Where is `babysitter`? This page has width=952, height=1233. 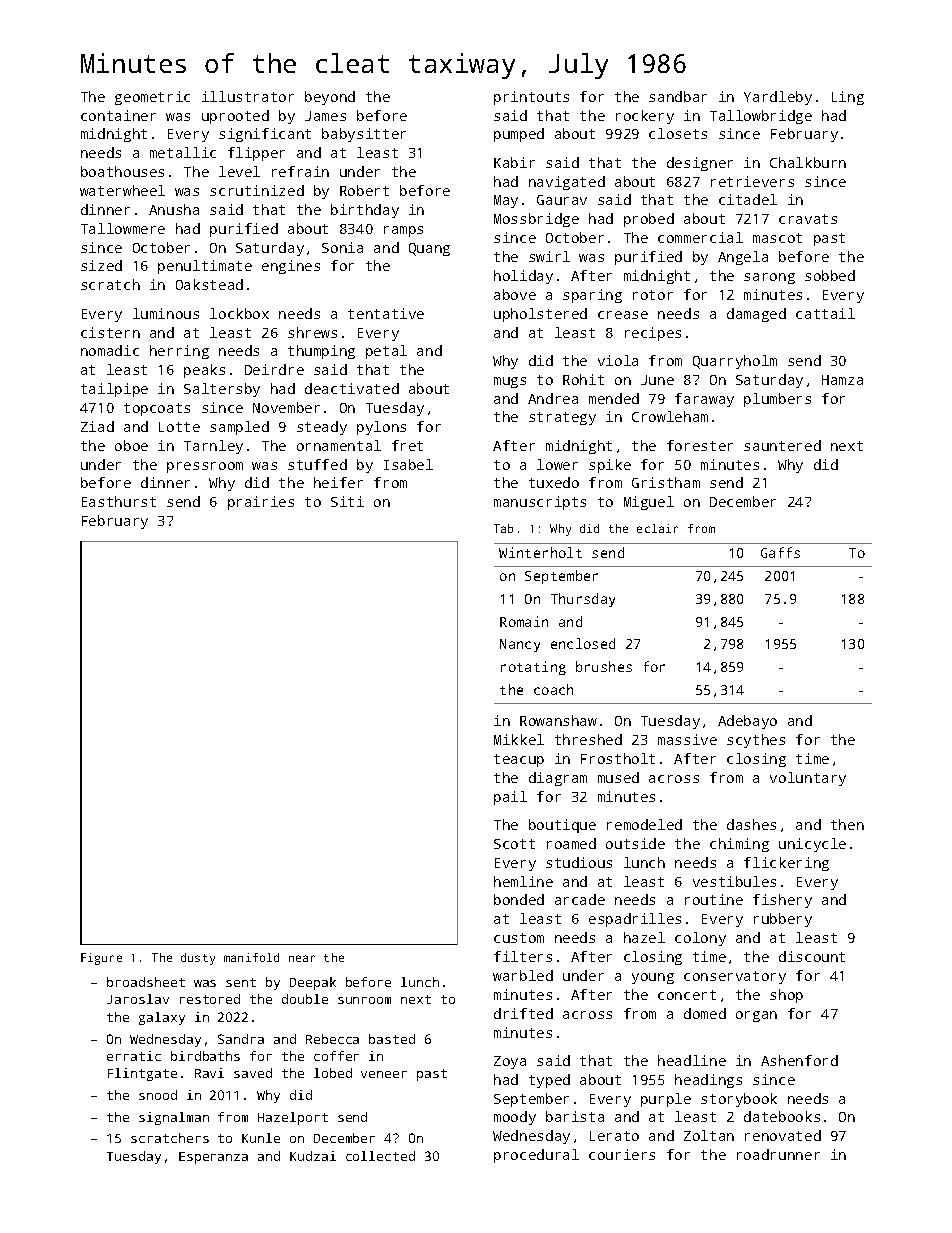 babysitter is located at coordinates (364, 135).
